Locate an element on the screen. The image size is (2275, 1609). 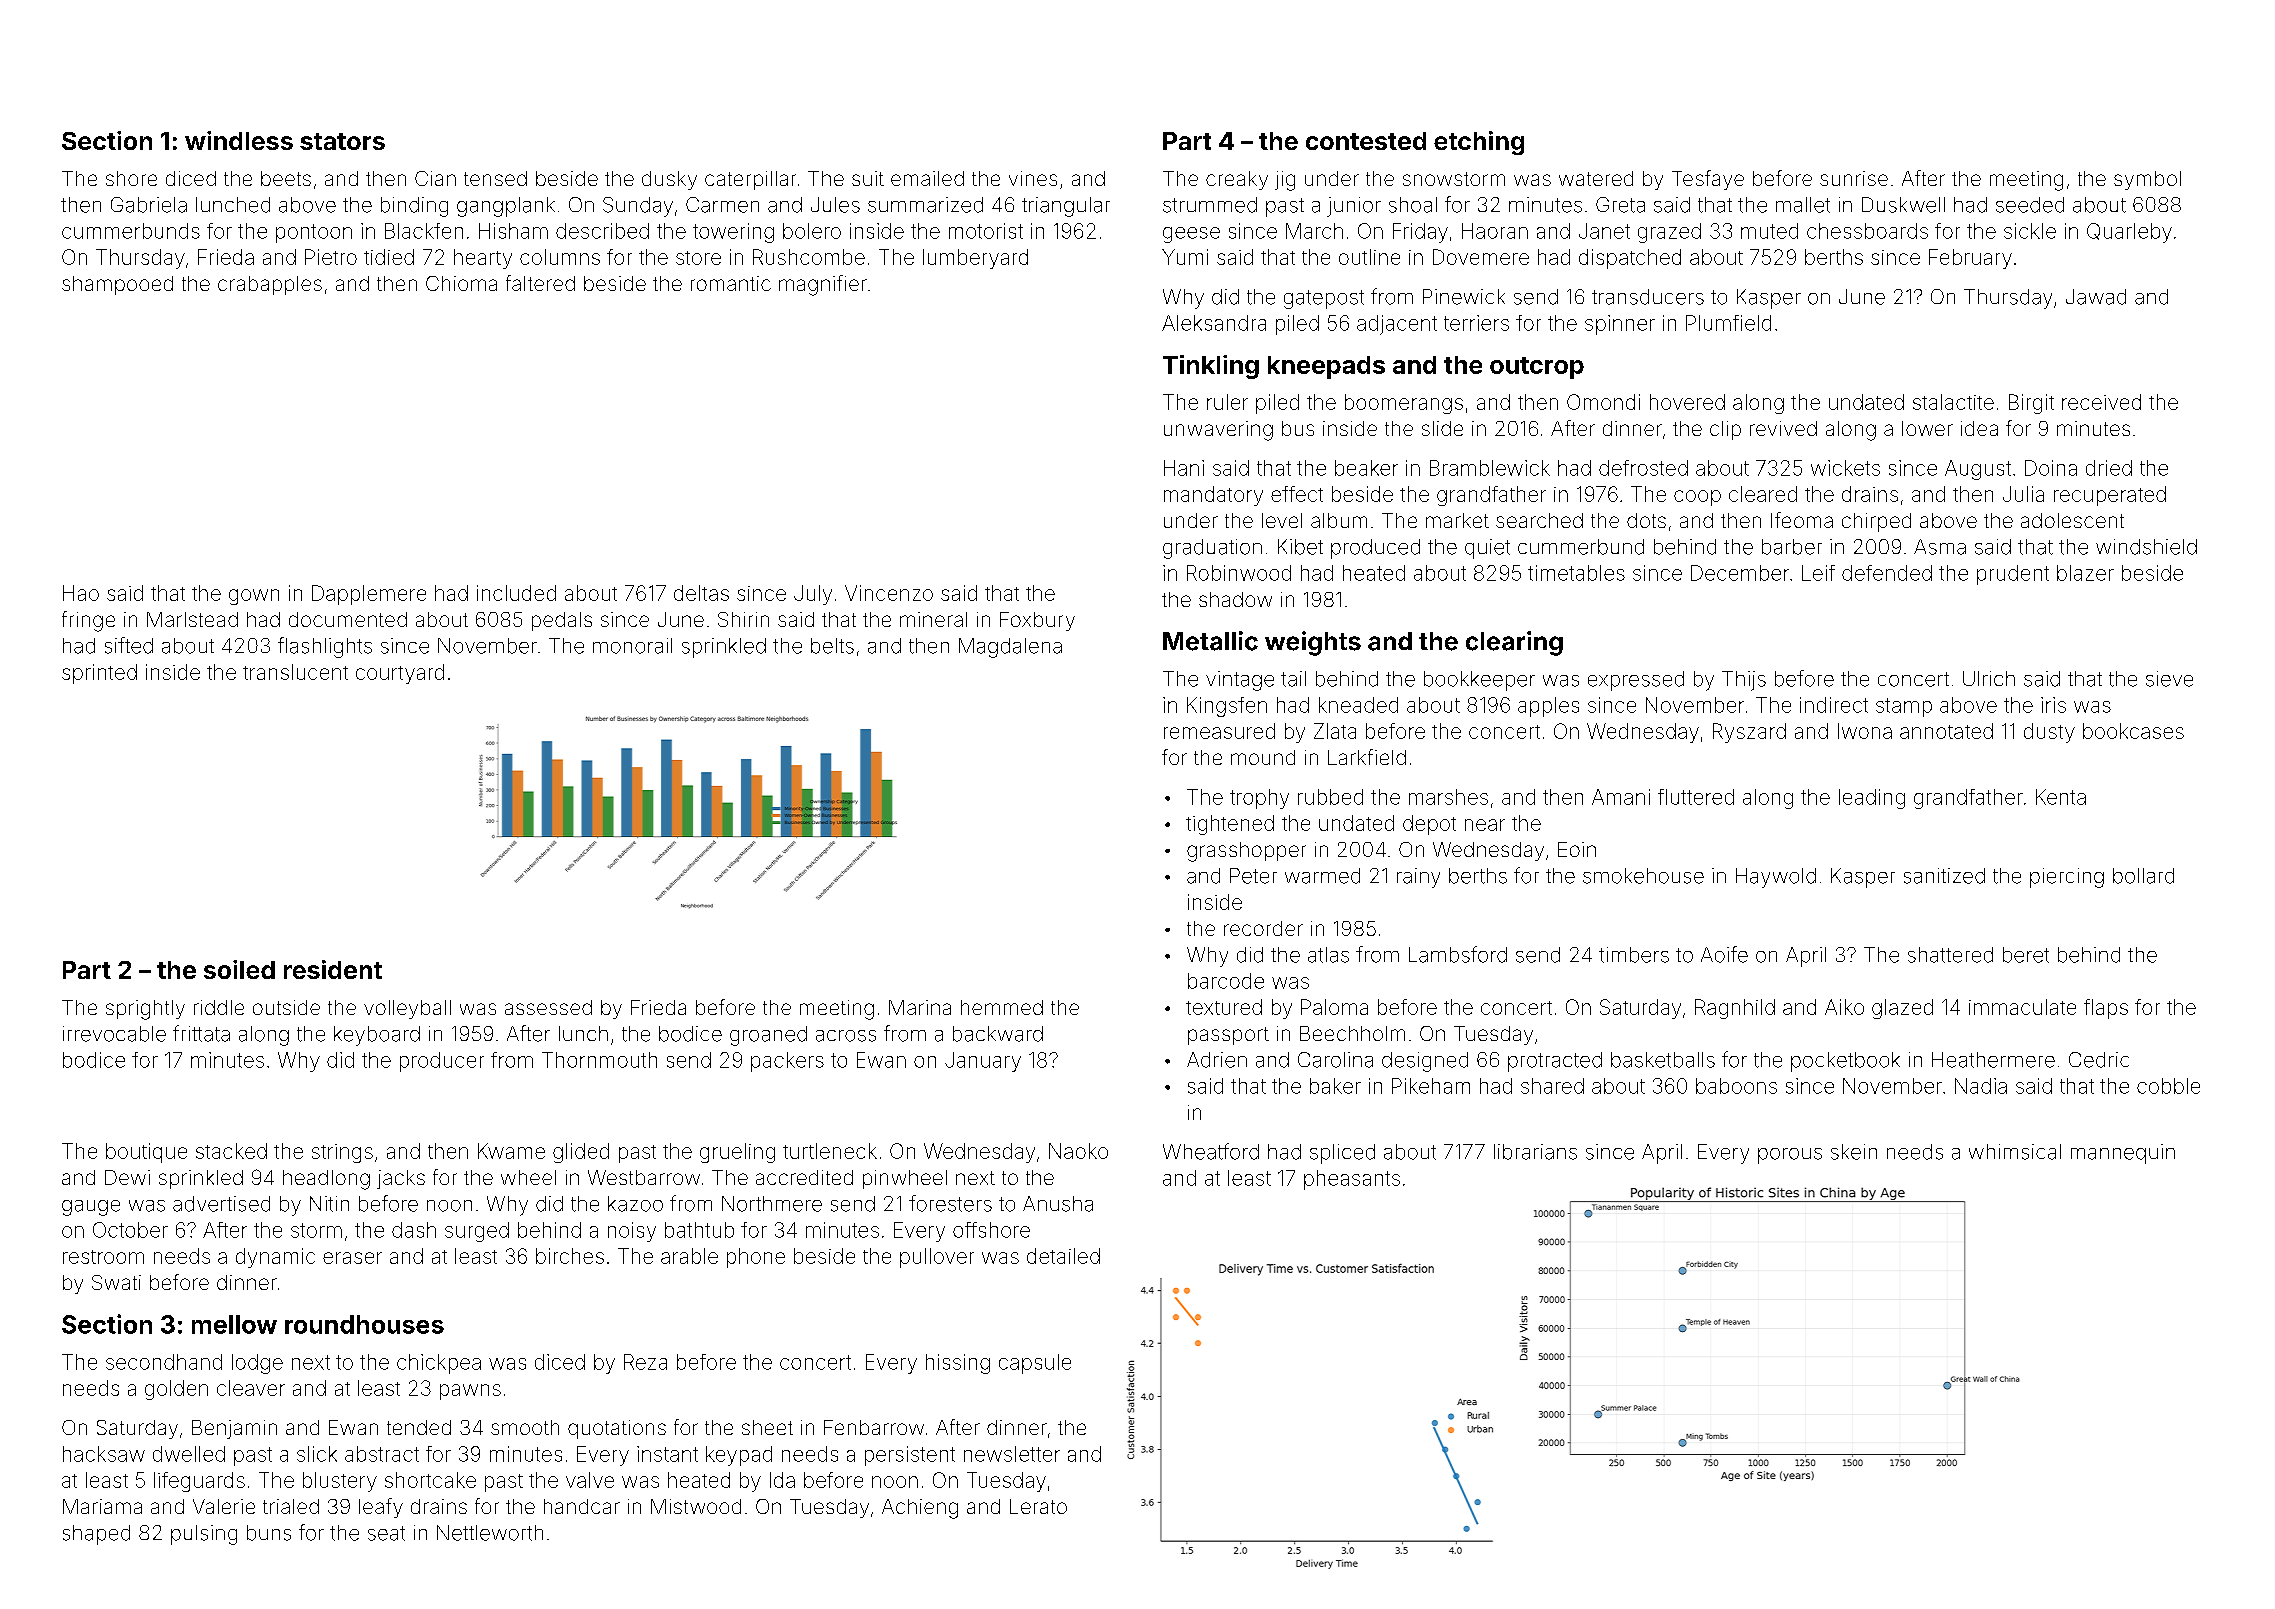
magnifier is located at coordinates (823, 285).
